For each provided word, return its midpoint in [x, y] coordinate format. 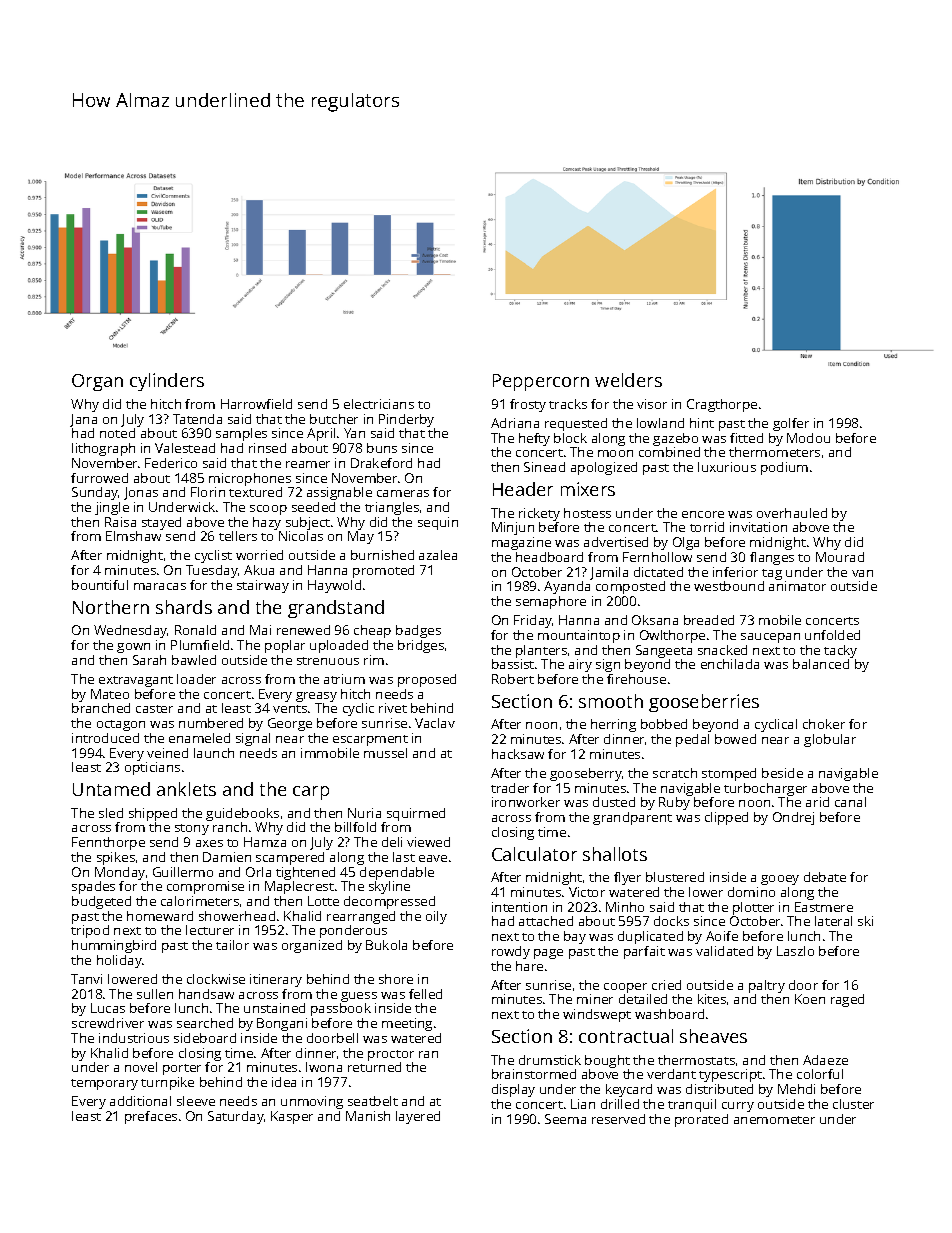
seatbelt [373, 1101]
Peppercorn [541, 382]
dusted [614, 802]
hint [702, 423]
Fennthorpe [108, 843]
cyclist [213, 556]
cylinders [167, 382]
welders [628, 380]
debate [825, 877]
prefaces [151, 1117]
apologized [604, 468]
